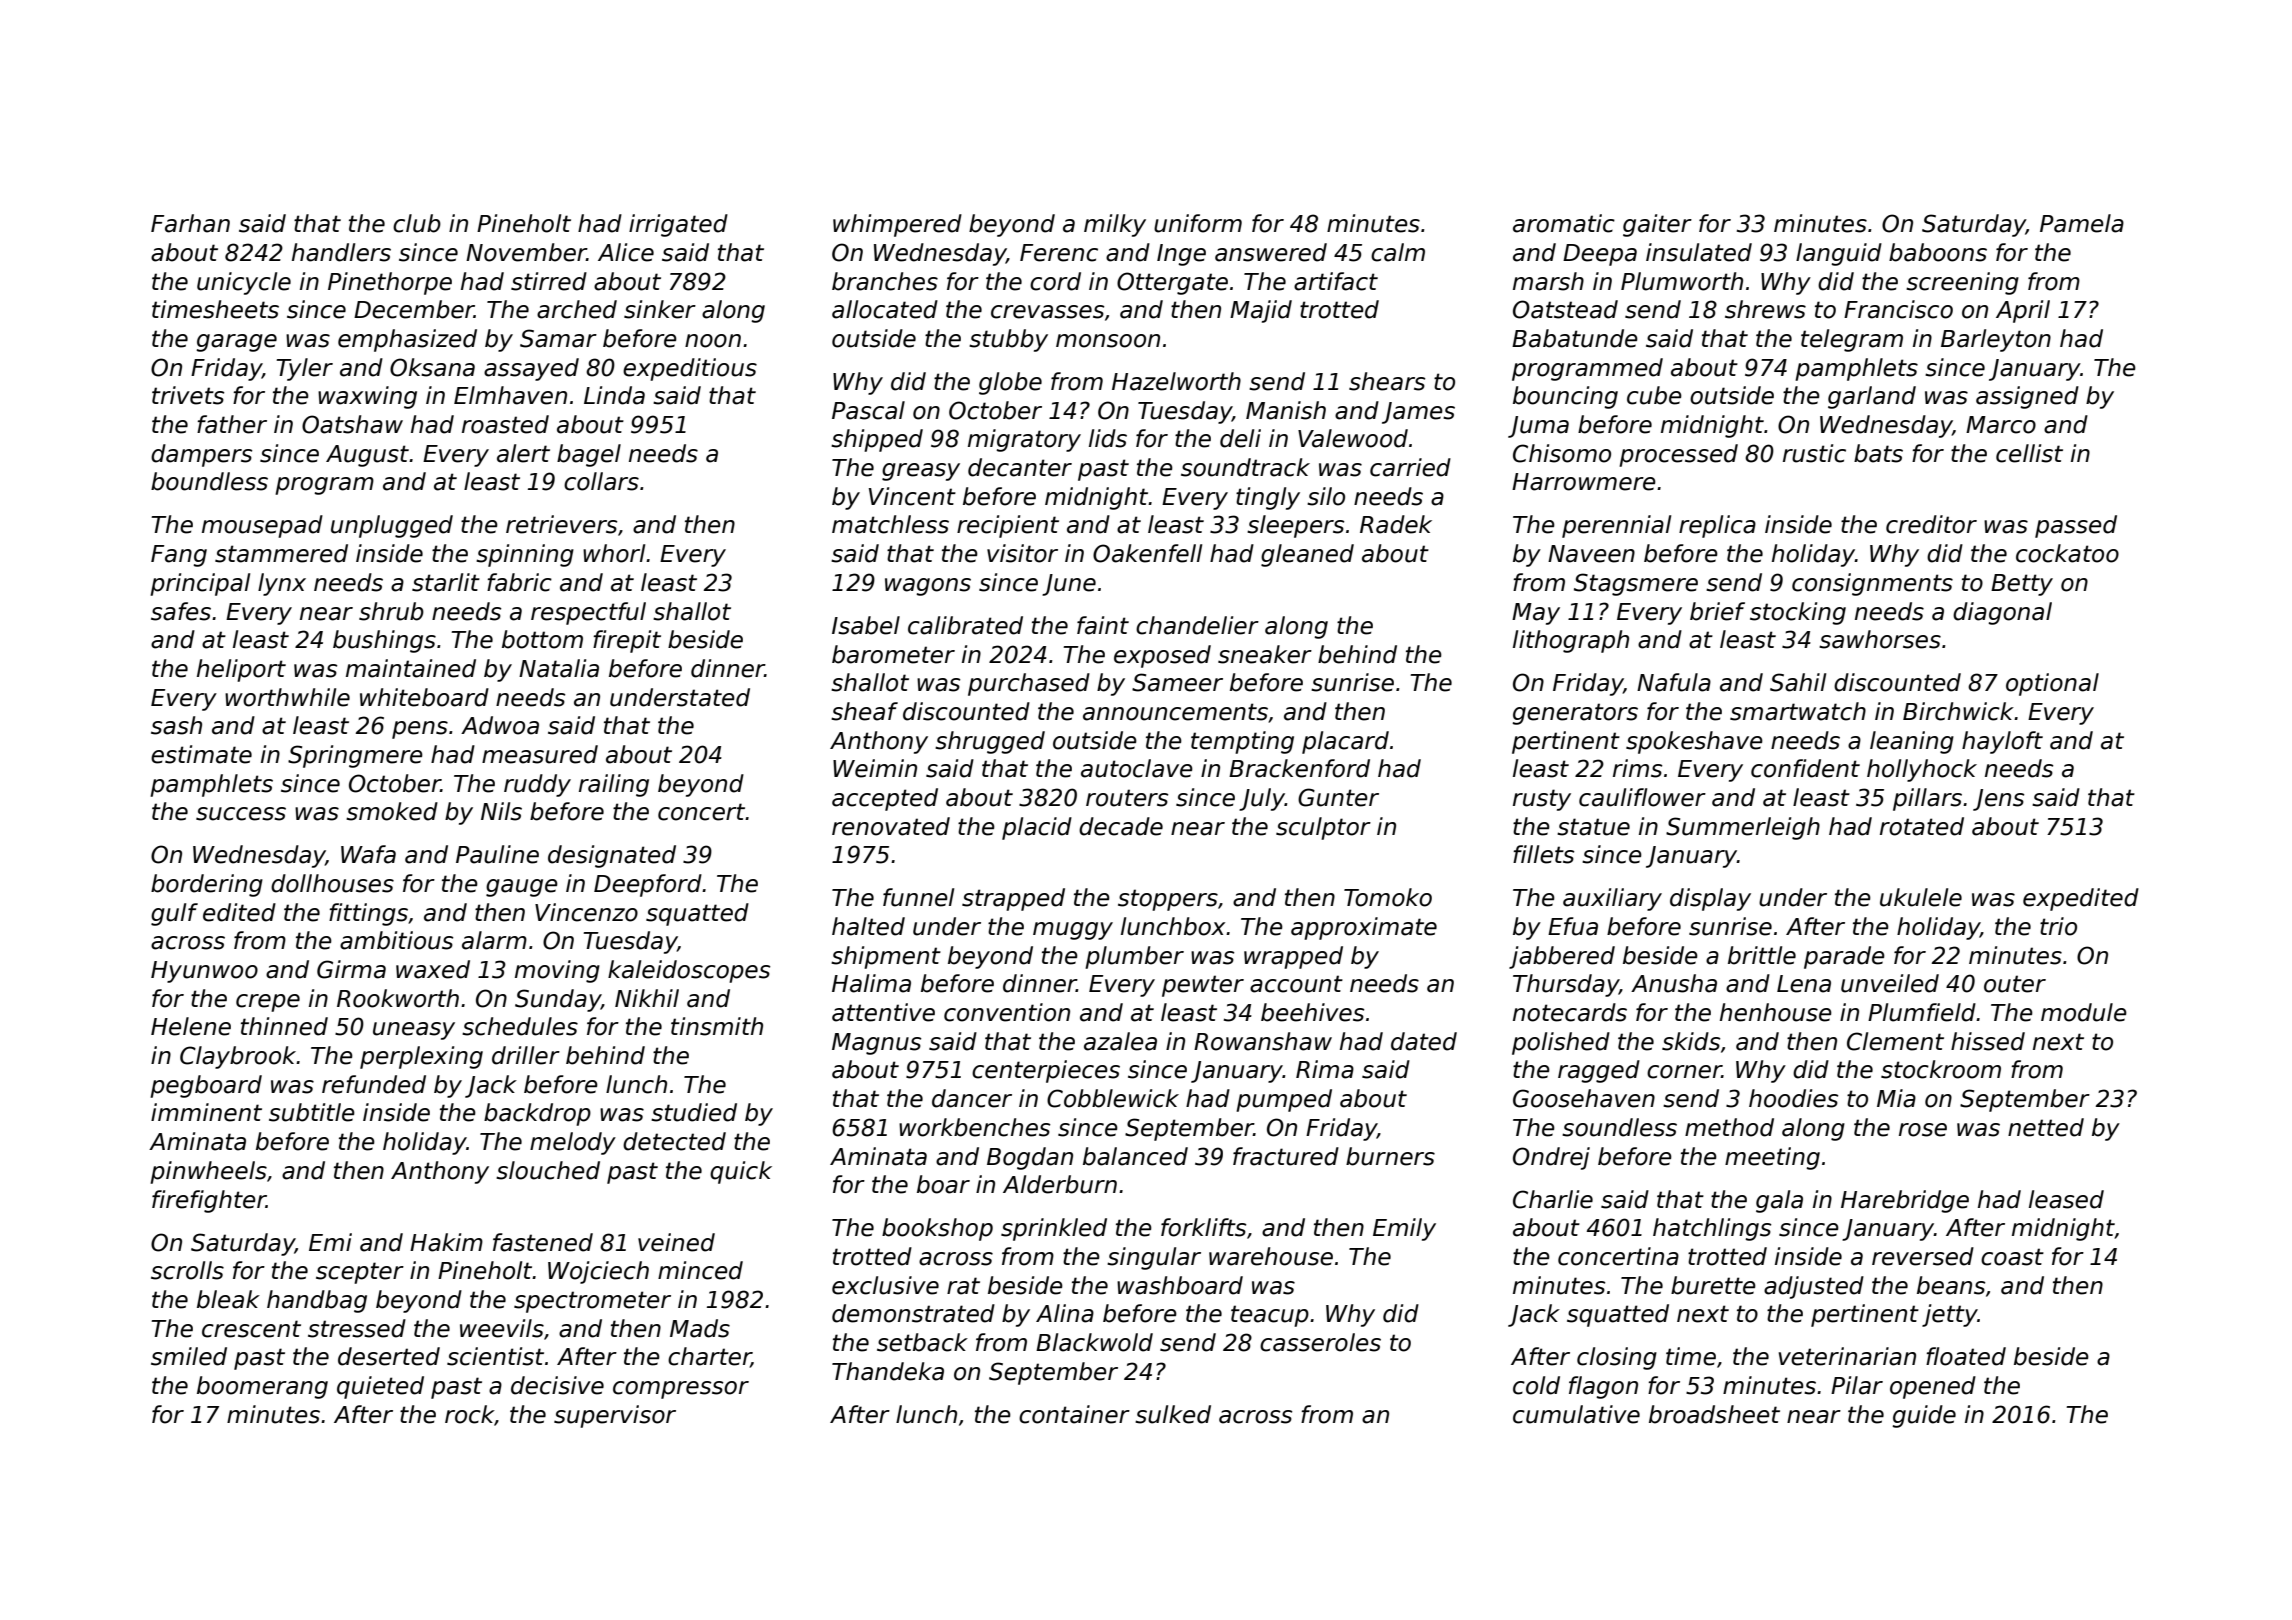 The height and width of the screenshot is (1620, 2292). What do you see at coordinates (543, 1242) in the screenshot?
I see `fastened` at bounding box center [543, 1242].
